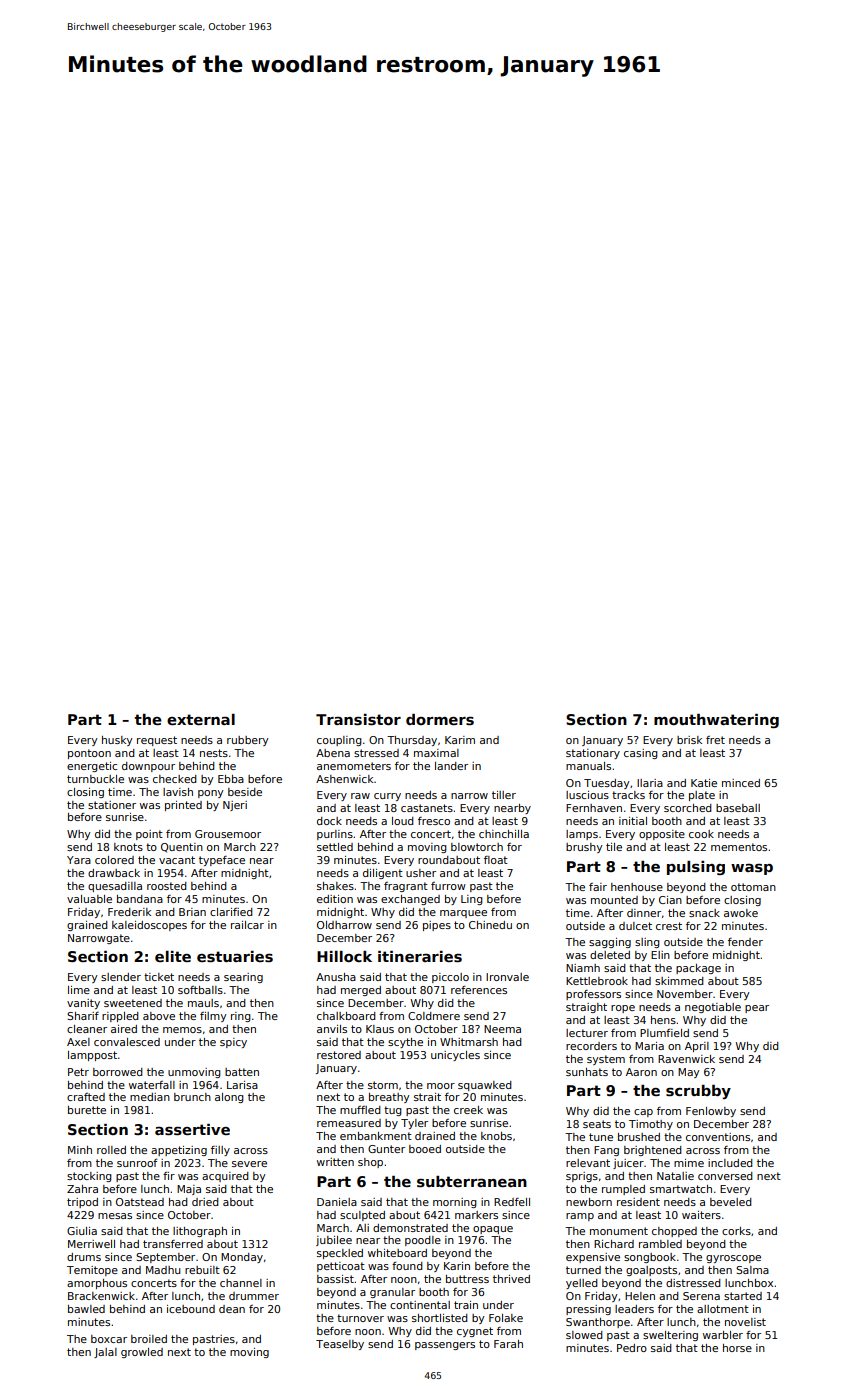  I want to click on lander, so click(451, 766).
